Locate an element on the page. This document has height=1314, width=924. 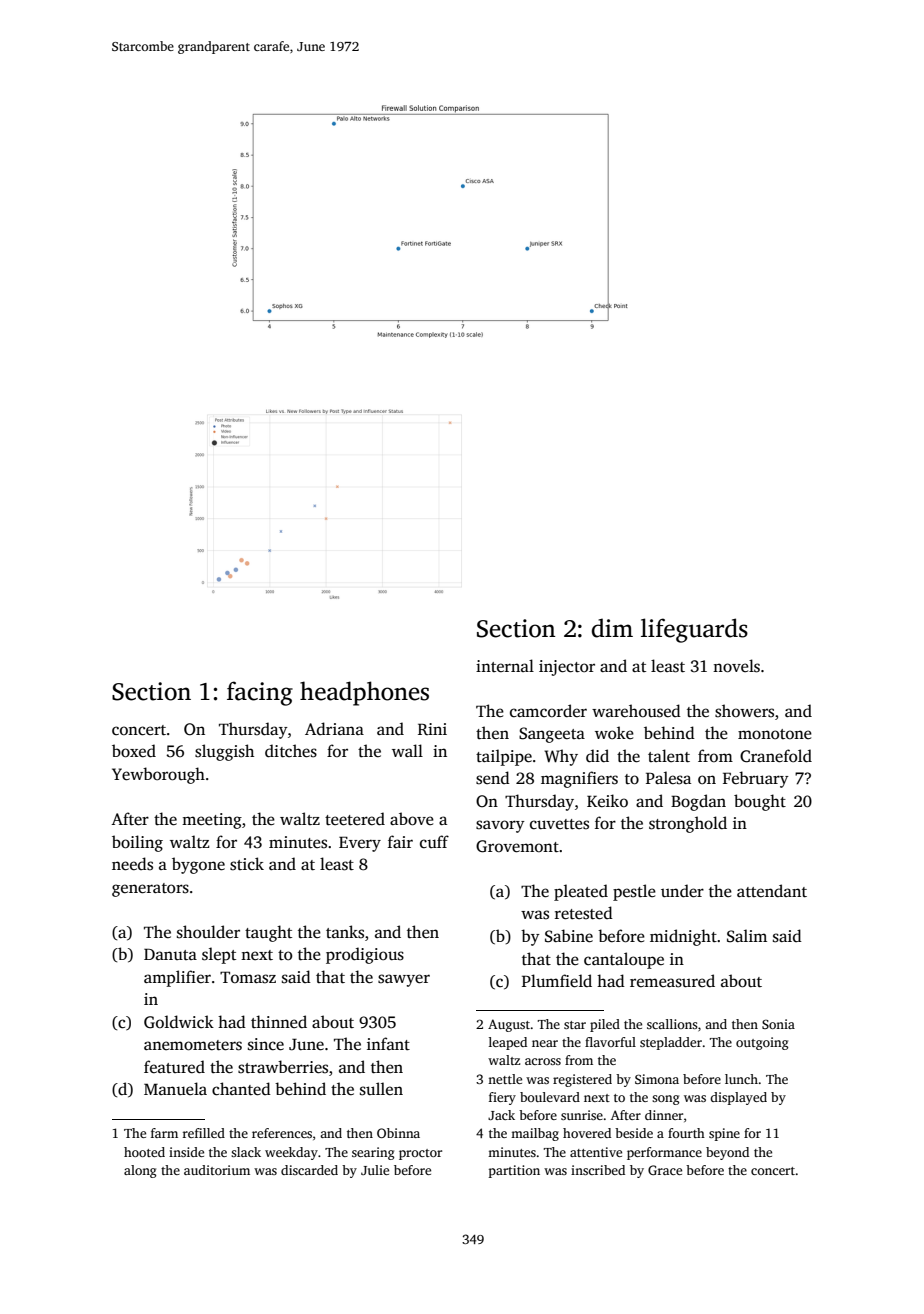
monotone is located at coordinates (775, 734).
